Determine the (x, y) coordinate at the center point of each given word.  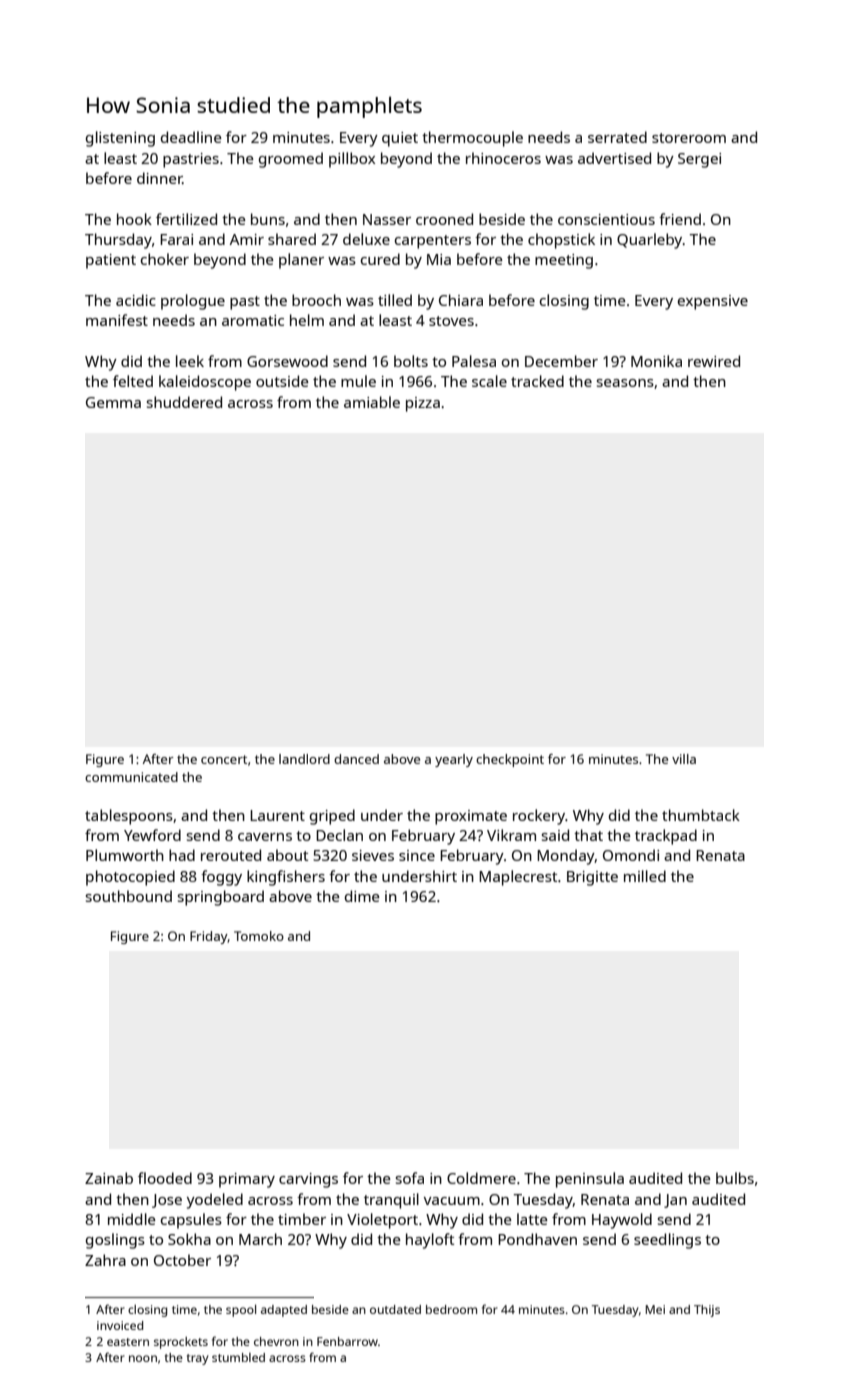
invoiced (120, 1325)
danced (356, 759)
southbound (129, 896)
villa (684, 759)
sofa (410, 1178)
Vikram (511, 835)
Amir (247, 239)
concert (224, 759)
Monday (566, 857)
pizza (423, 404)
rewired (714, 361)
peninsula (590, 1180)
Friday (209, 937)
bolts (411, 361)
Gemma (113, 402)
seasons (625, 383)
